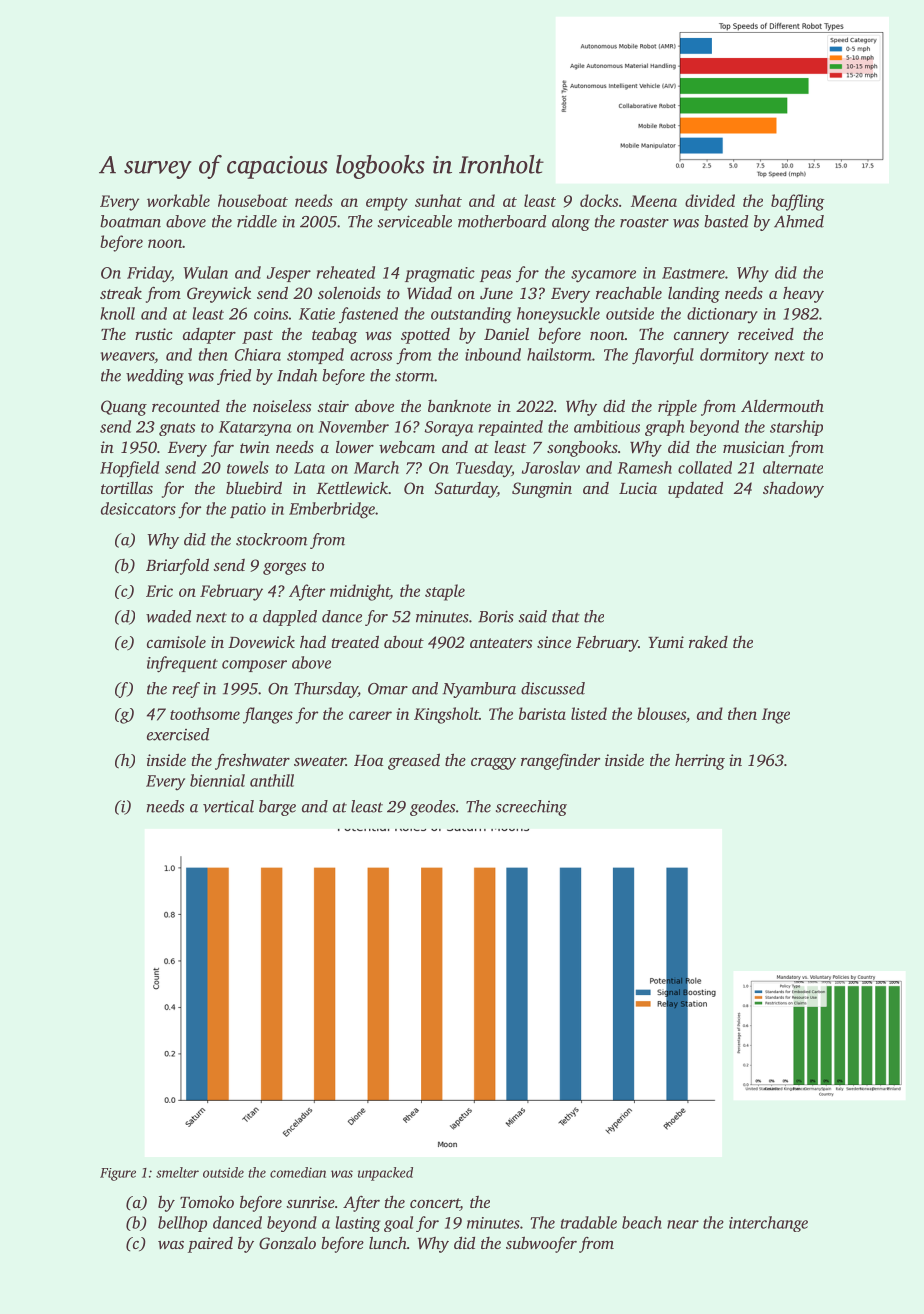 This screenshot has height=1314, width=924. What do you see at coordinates (607, 426) in the screenshot?
I see `ambitious` at bounding box center [607, 426].
